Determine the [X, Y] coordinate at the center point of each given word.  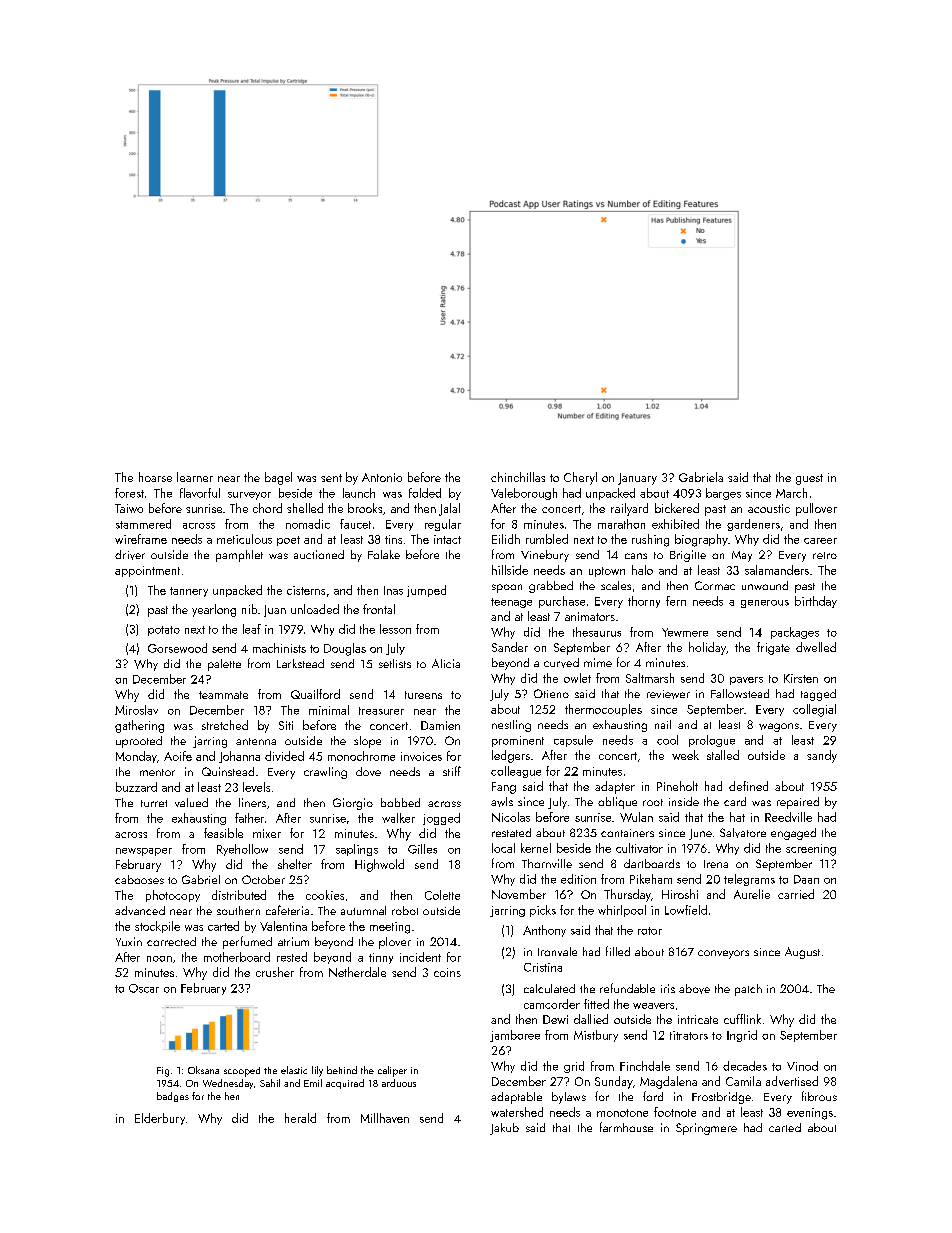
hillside [510, 570]
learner [195, 477]
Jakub [504, 1129]
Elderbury [160, 1119]
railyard [629, 509]
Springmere [706, 1129]
